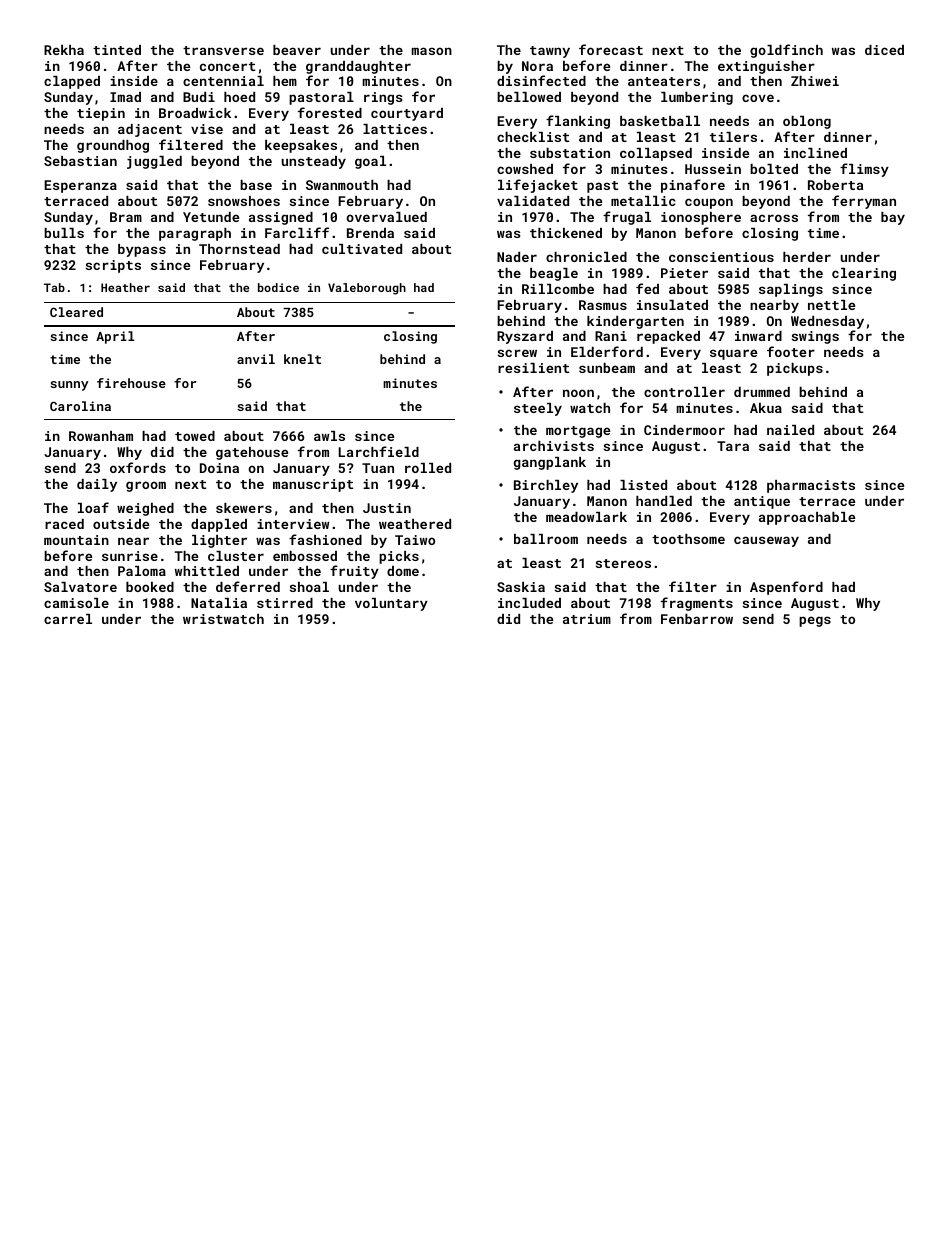 The height and width of the image is (1233, 952). Describe the element at coordinates (550, 52) in the image. I see `tawny` at that location.
